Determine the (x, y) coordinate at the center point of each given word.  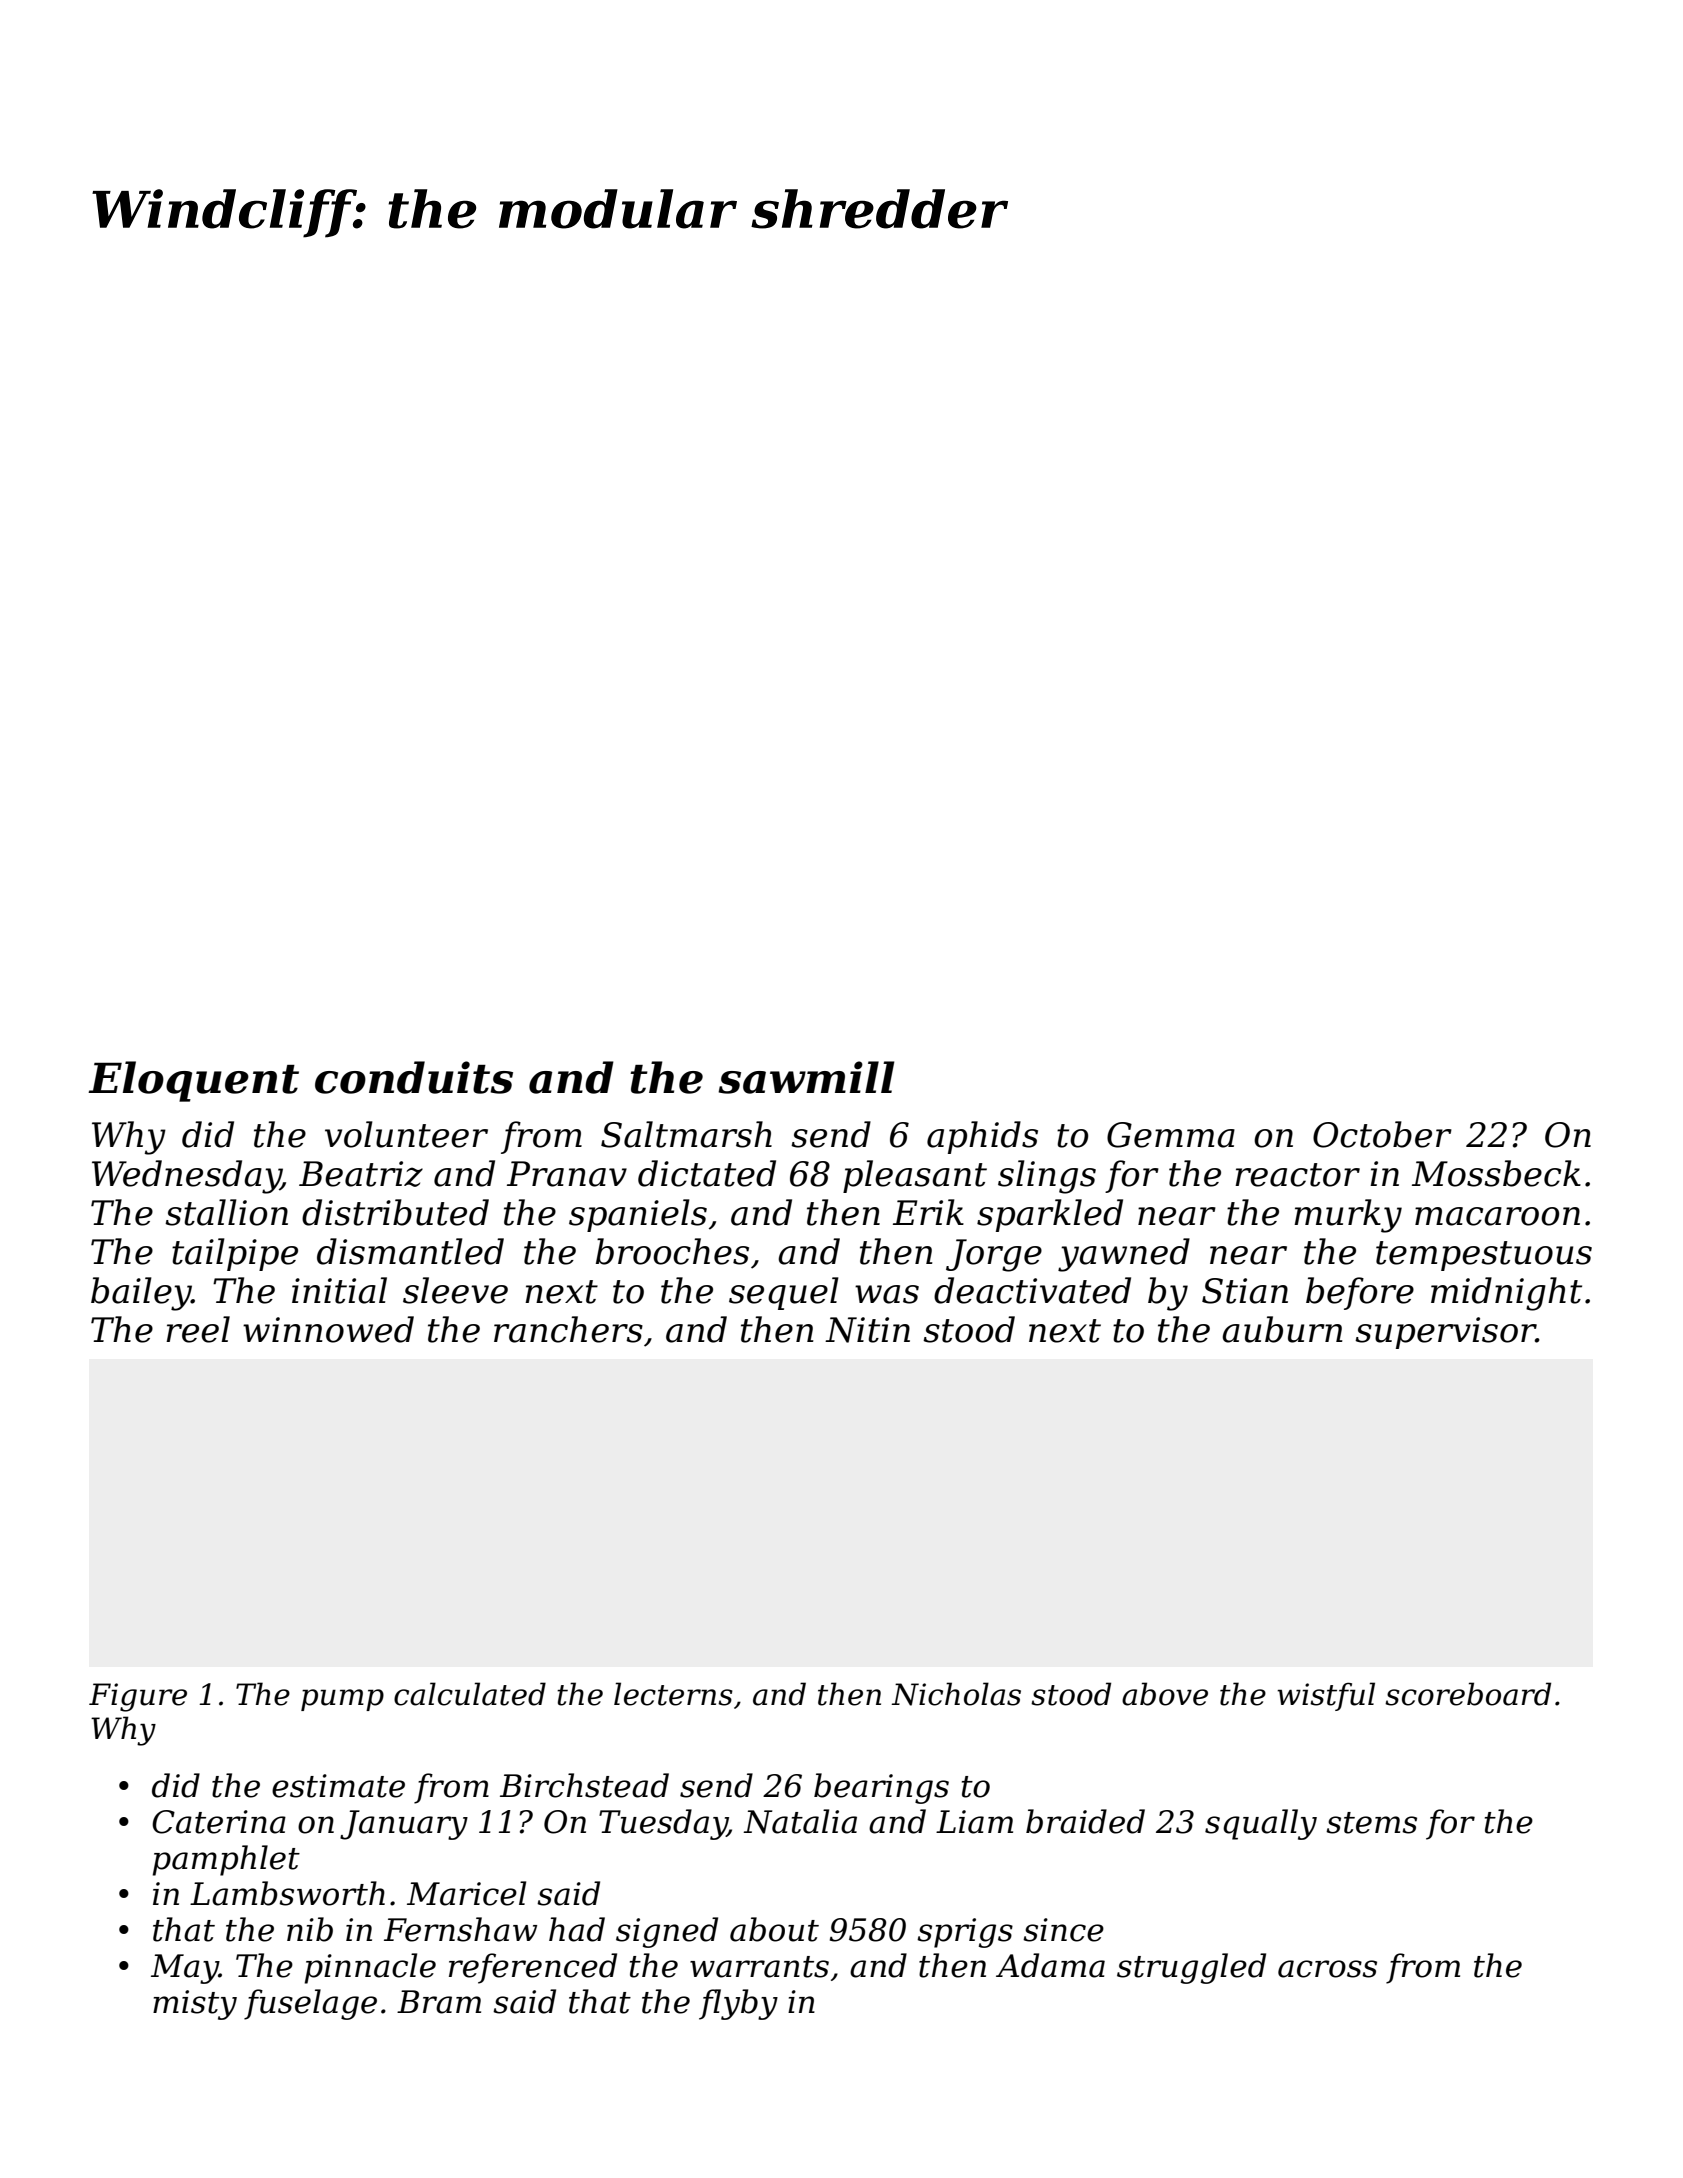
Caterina (219, 1822)
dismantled (410, 1251)
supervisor (1445, 1333)
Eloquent (193, 1081)
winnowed (328, 1329)
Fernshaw (460, 1929)
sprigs (965, 1933)
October (1382, 1134)
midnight (1506, 1294)
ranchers (568, 1329)
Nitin (867, 1330)
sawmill (806, 1077)
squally (1261, 1824)
